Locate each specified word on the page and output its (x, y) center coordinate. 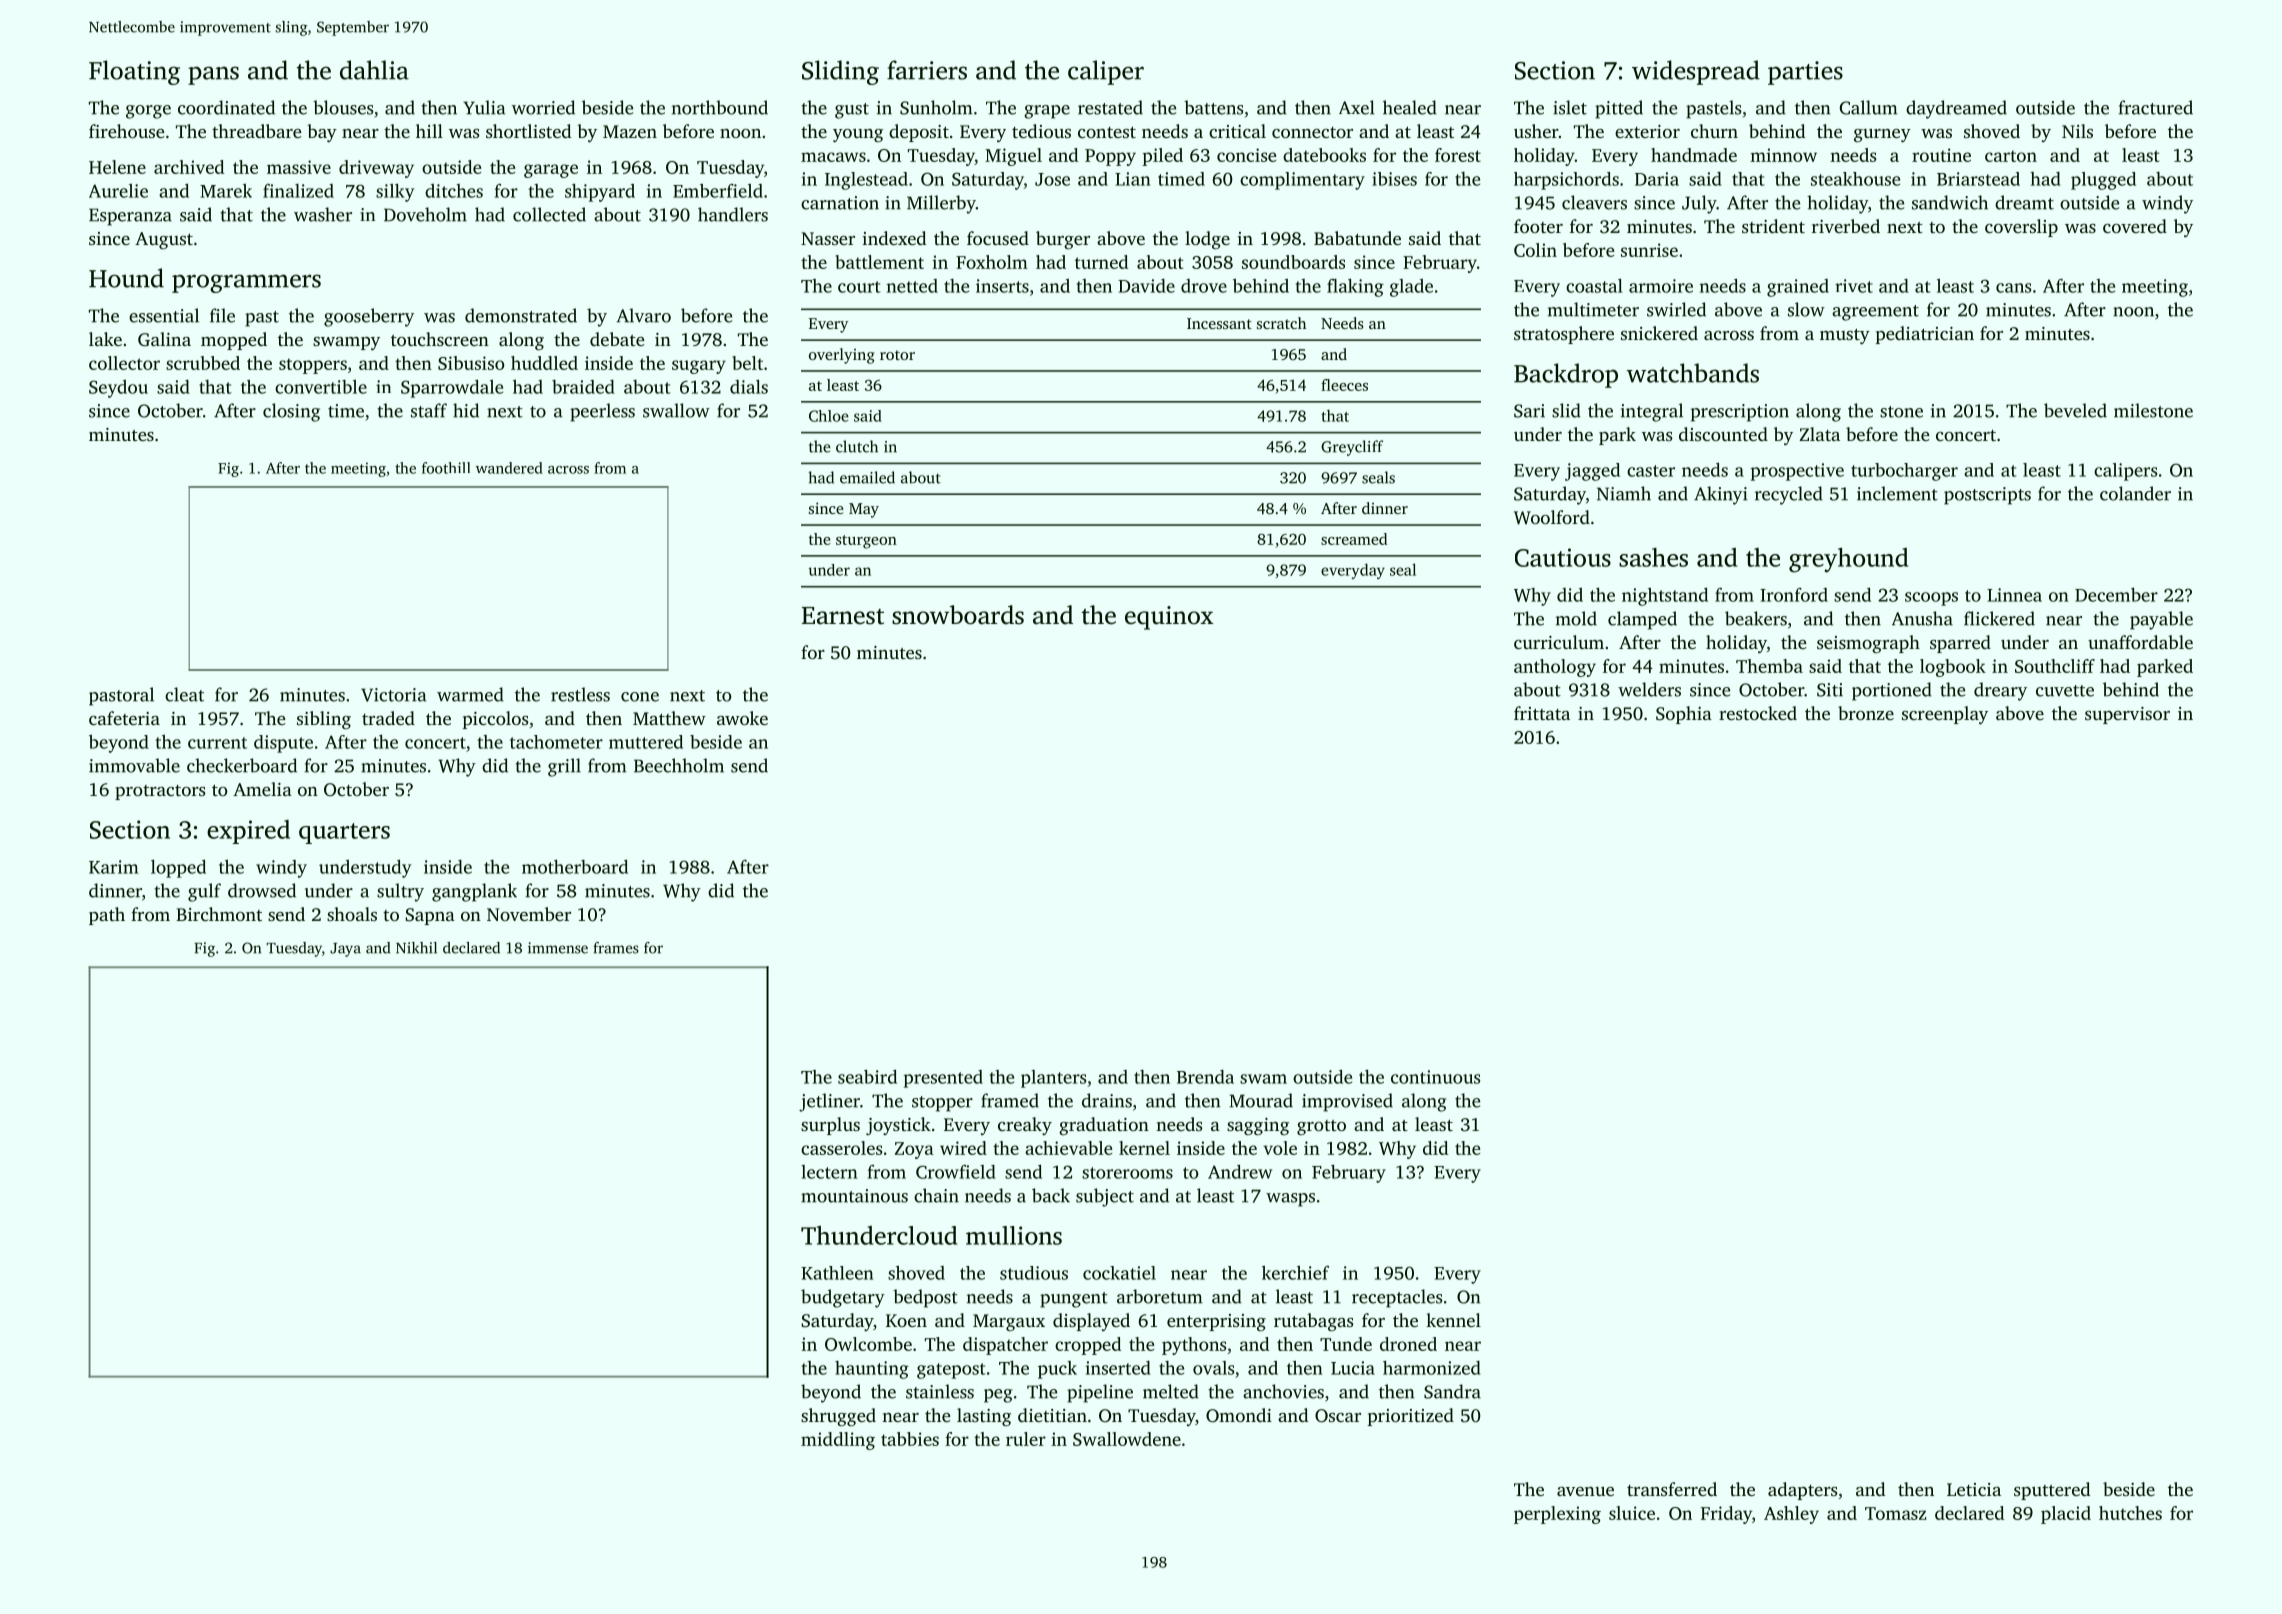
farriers (927, 70)
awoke (742, 718)
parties (1805, 73)
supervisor (2127, 715)
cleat (184, 694)
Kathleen (837, 1273)
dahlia (374, 70)
